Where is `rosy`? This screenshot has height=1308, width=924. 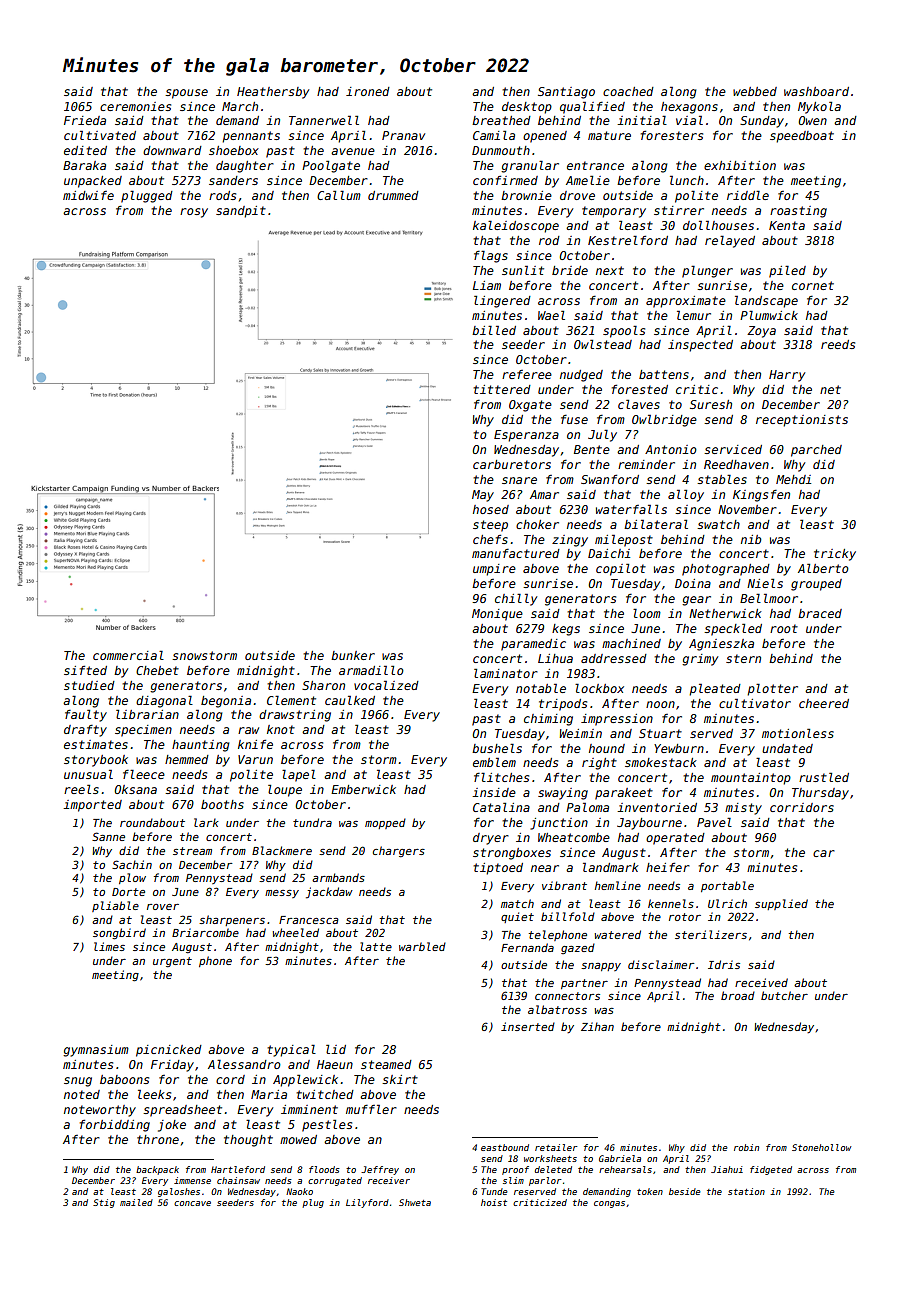 rosy is located at coordinates (194, 213).
